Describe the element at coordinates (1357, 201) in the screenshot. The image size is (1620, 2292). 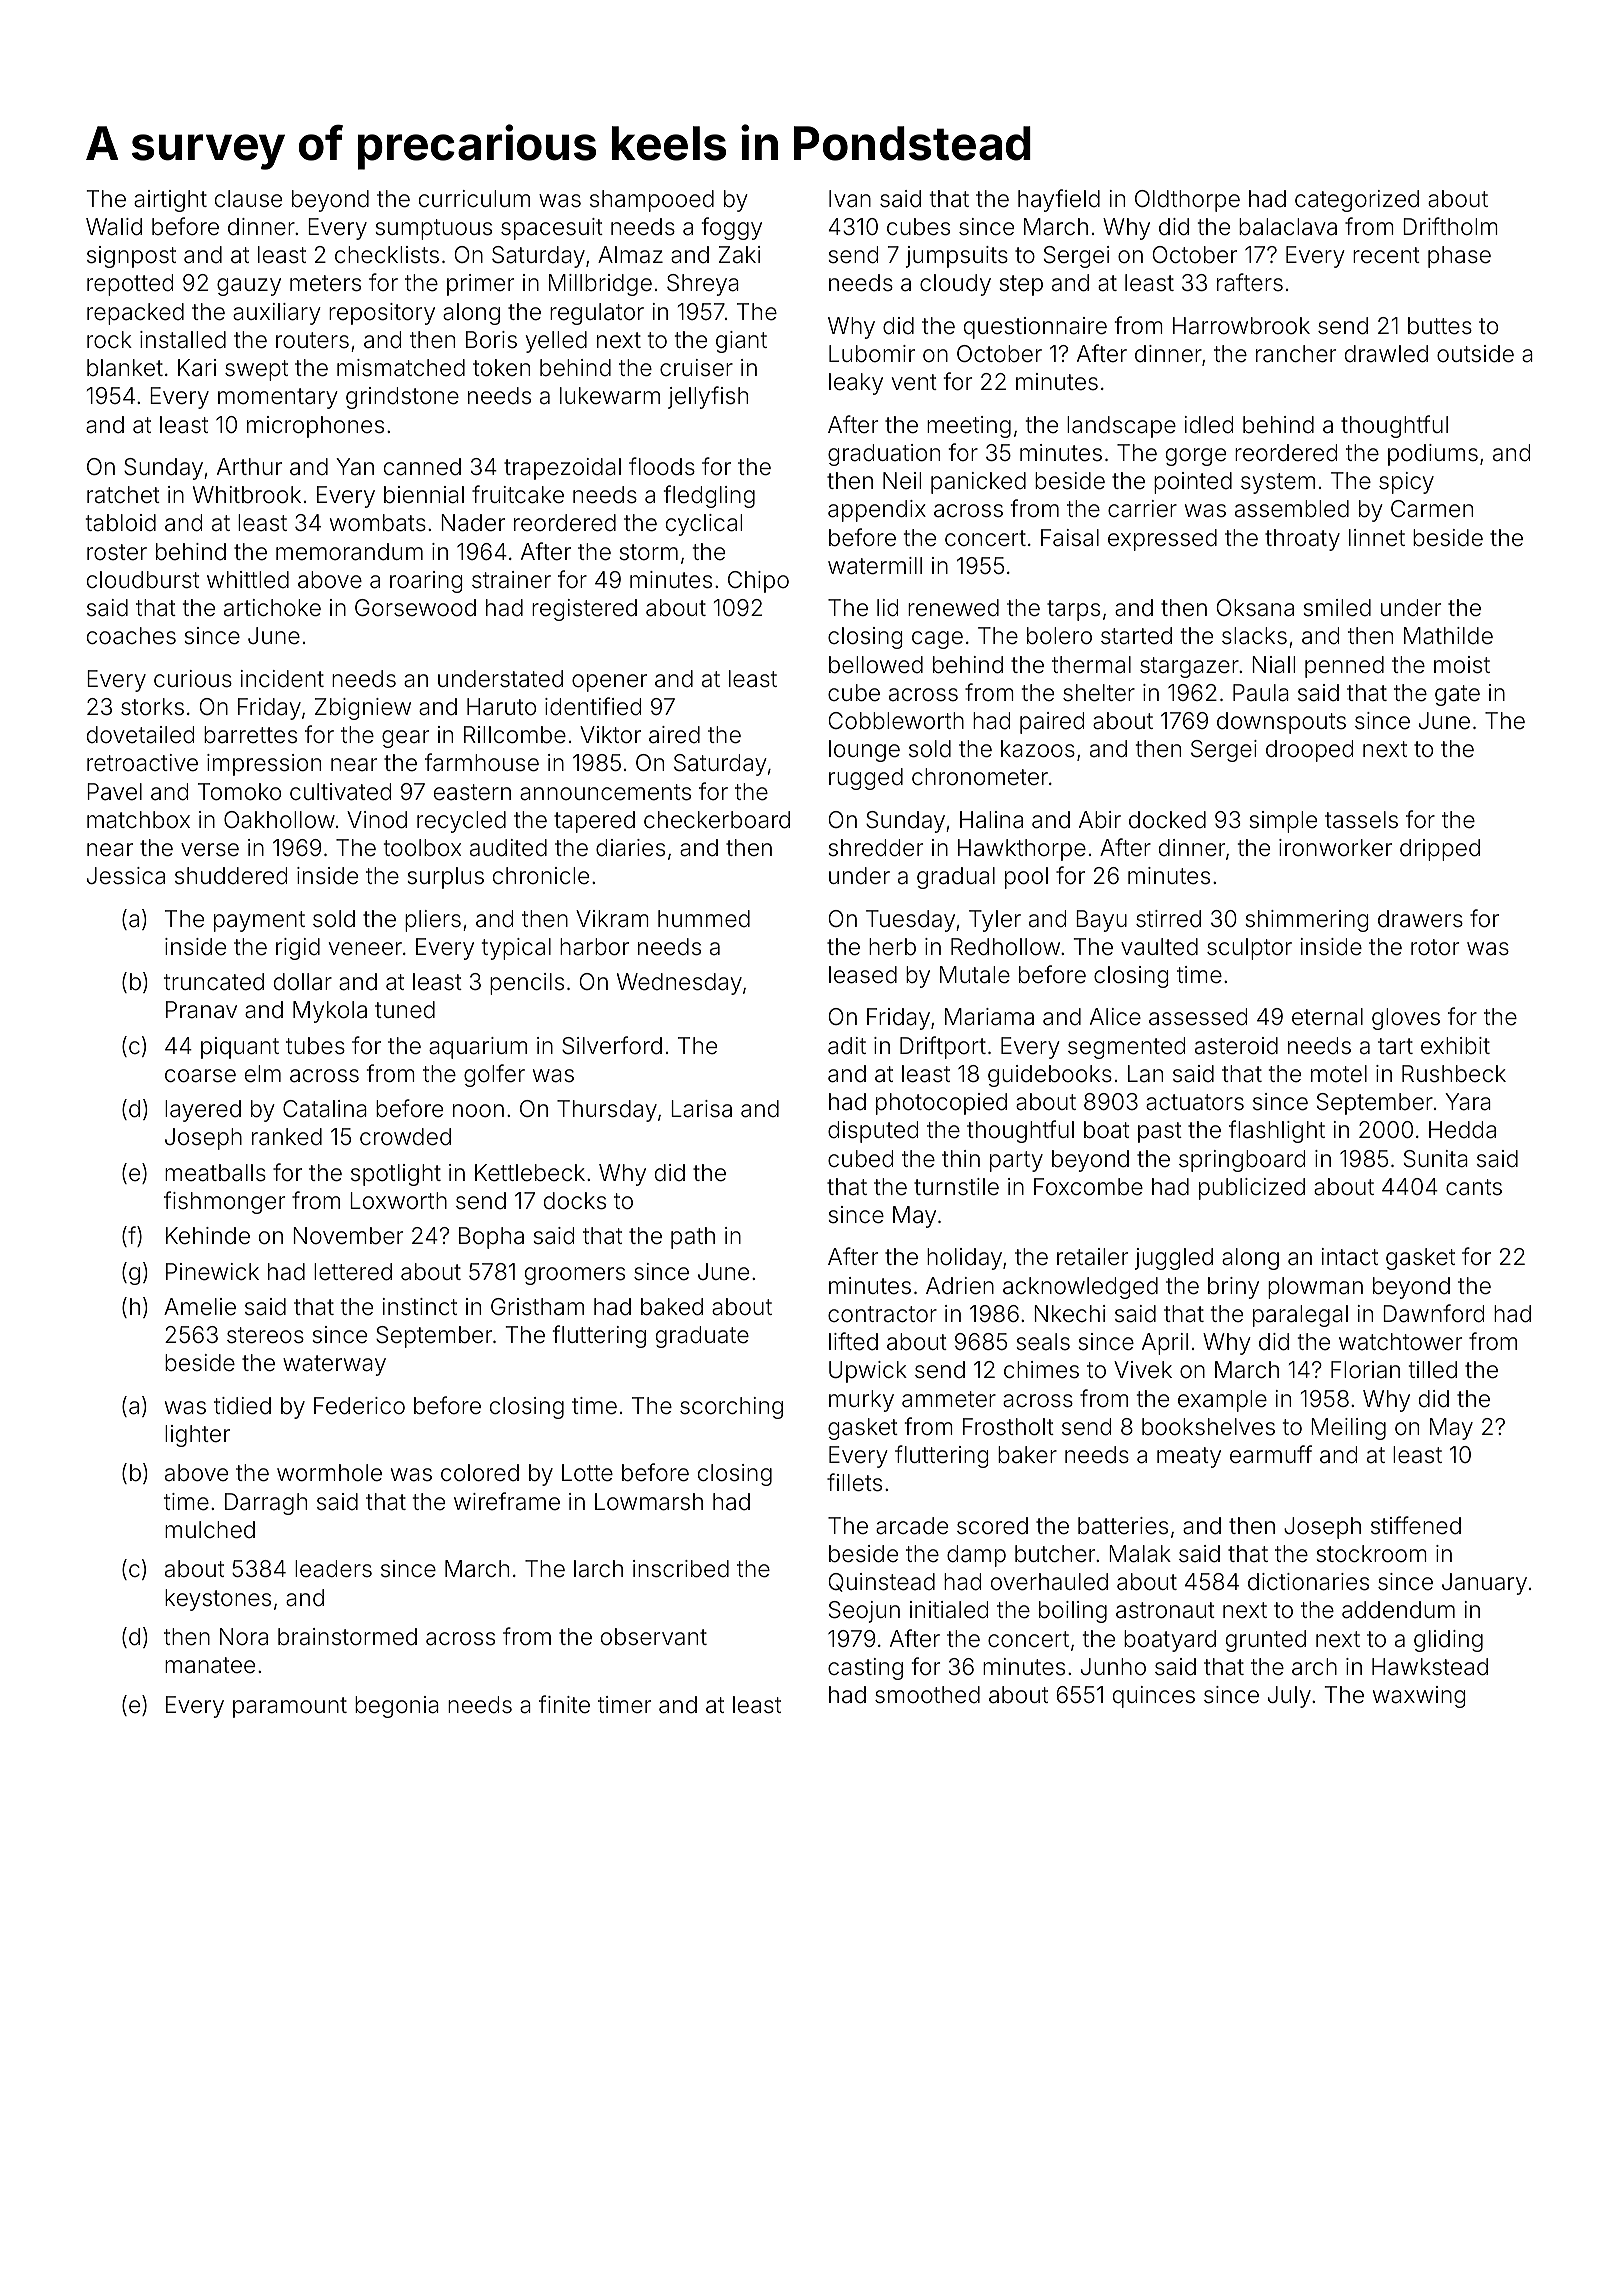
I see `categorized` at that location.
